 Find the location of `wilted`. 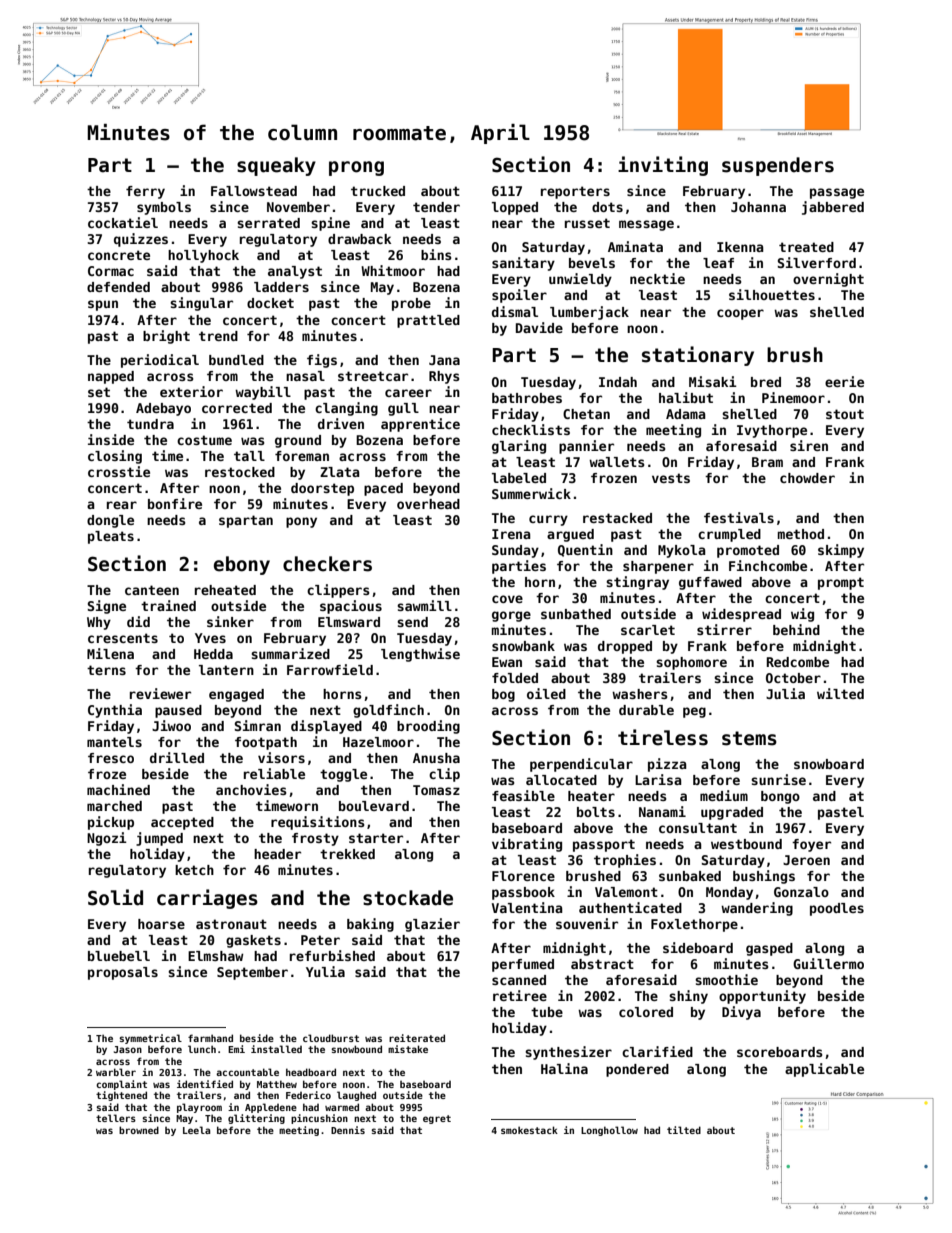

wilted is located at coordinates (840, 693).
